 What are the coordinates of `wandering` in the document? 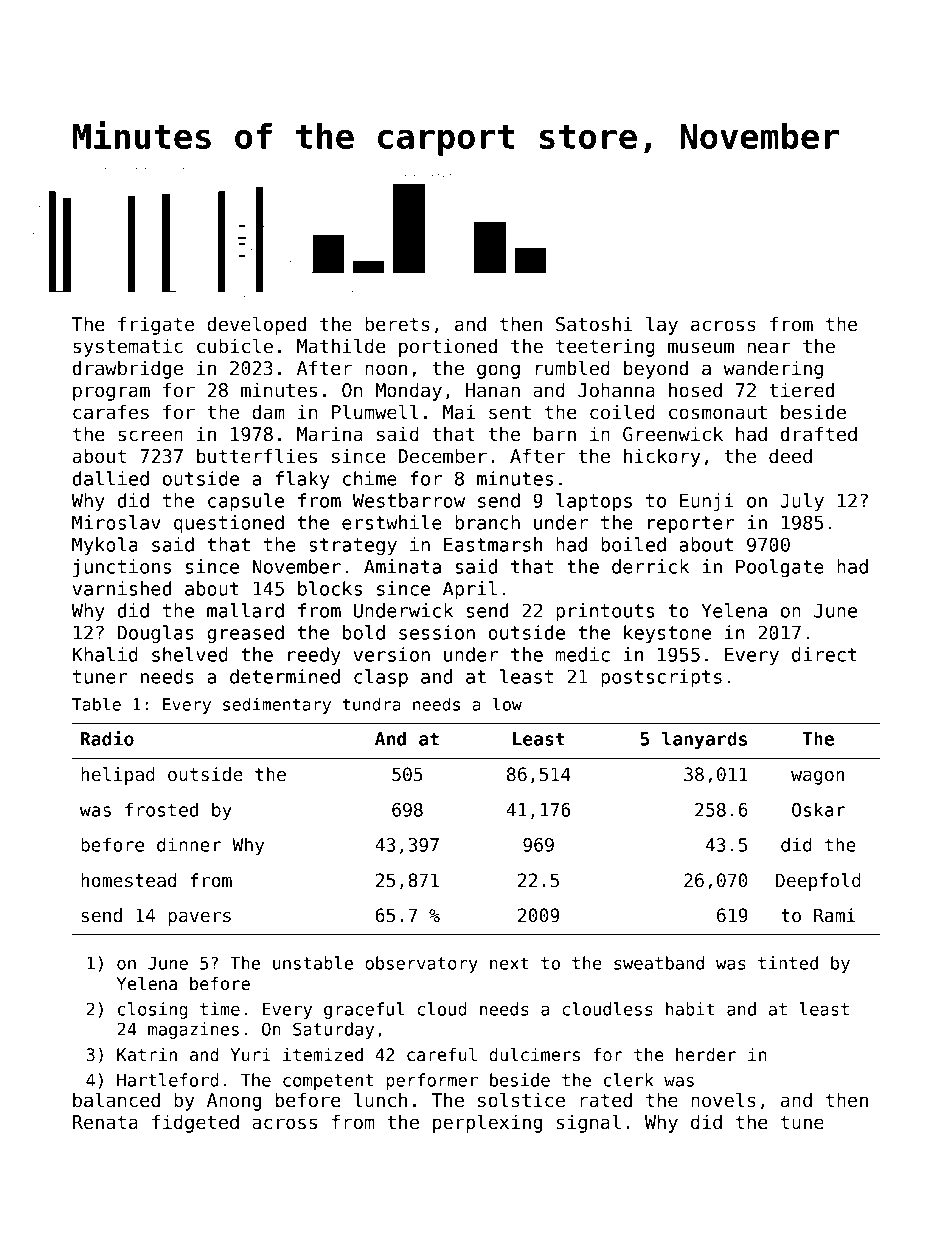 It's located at (773, 369).
